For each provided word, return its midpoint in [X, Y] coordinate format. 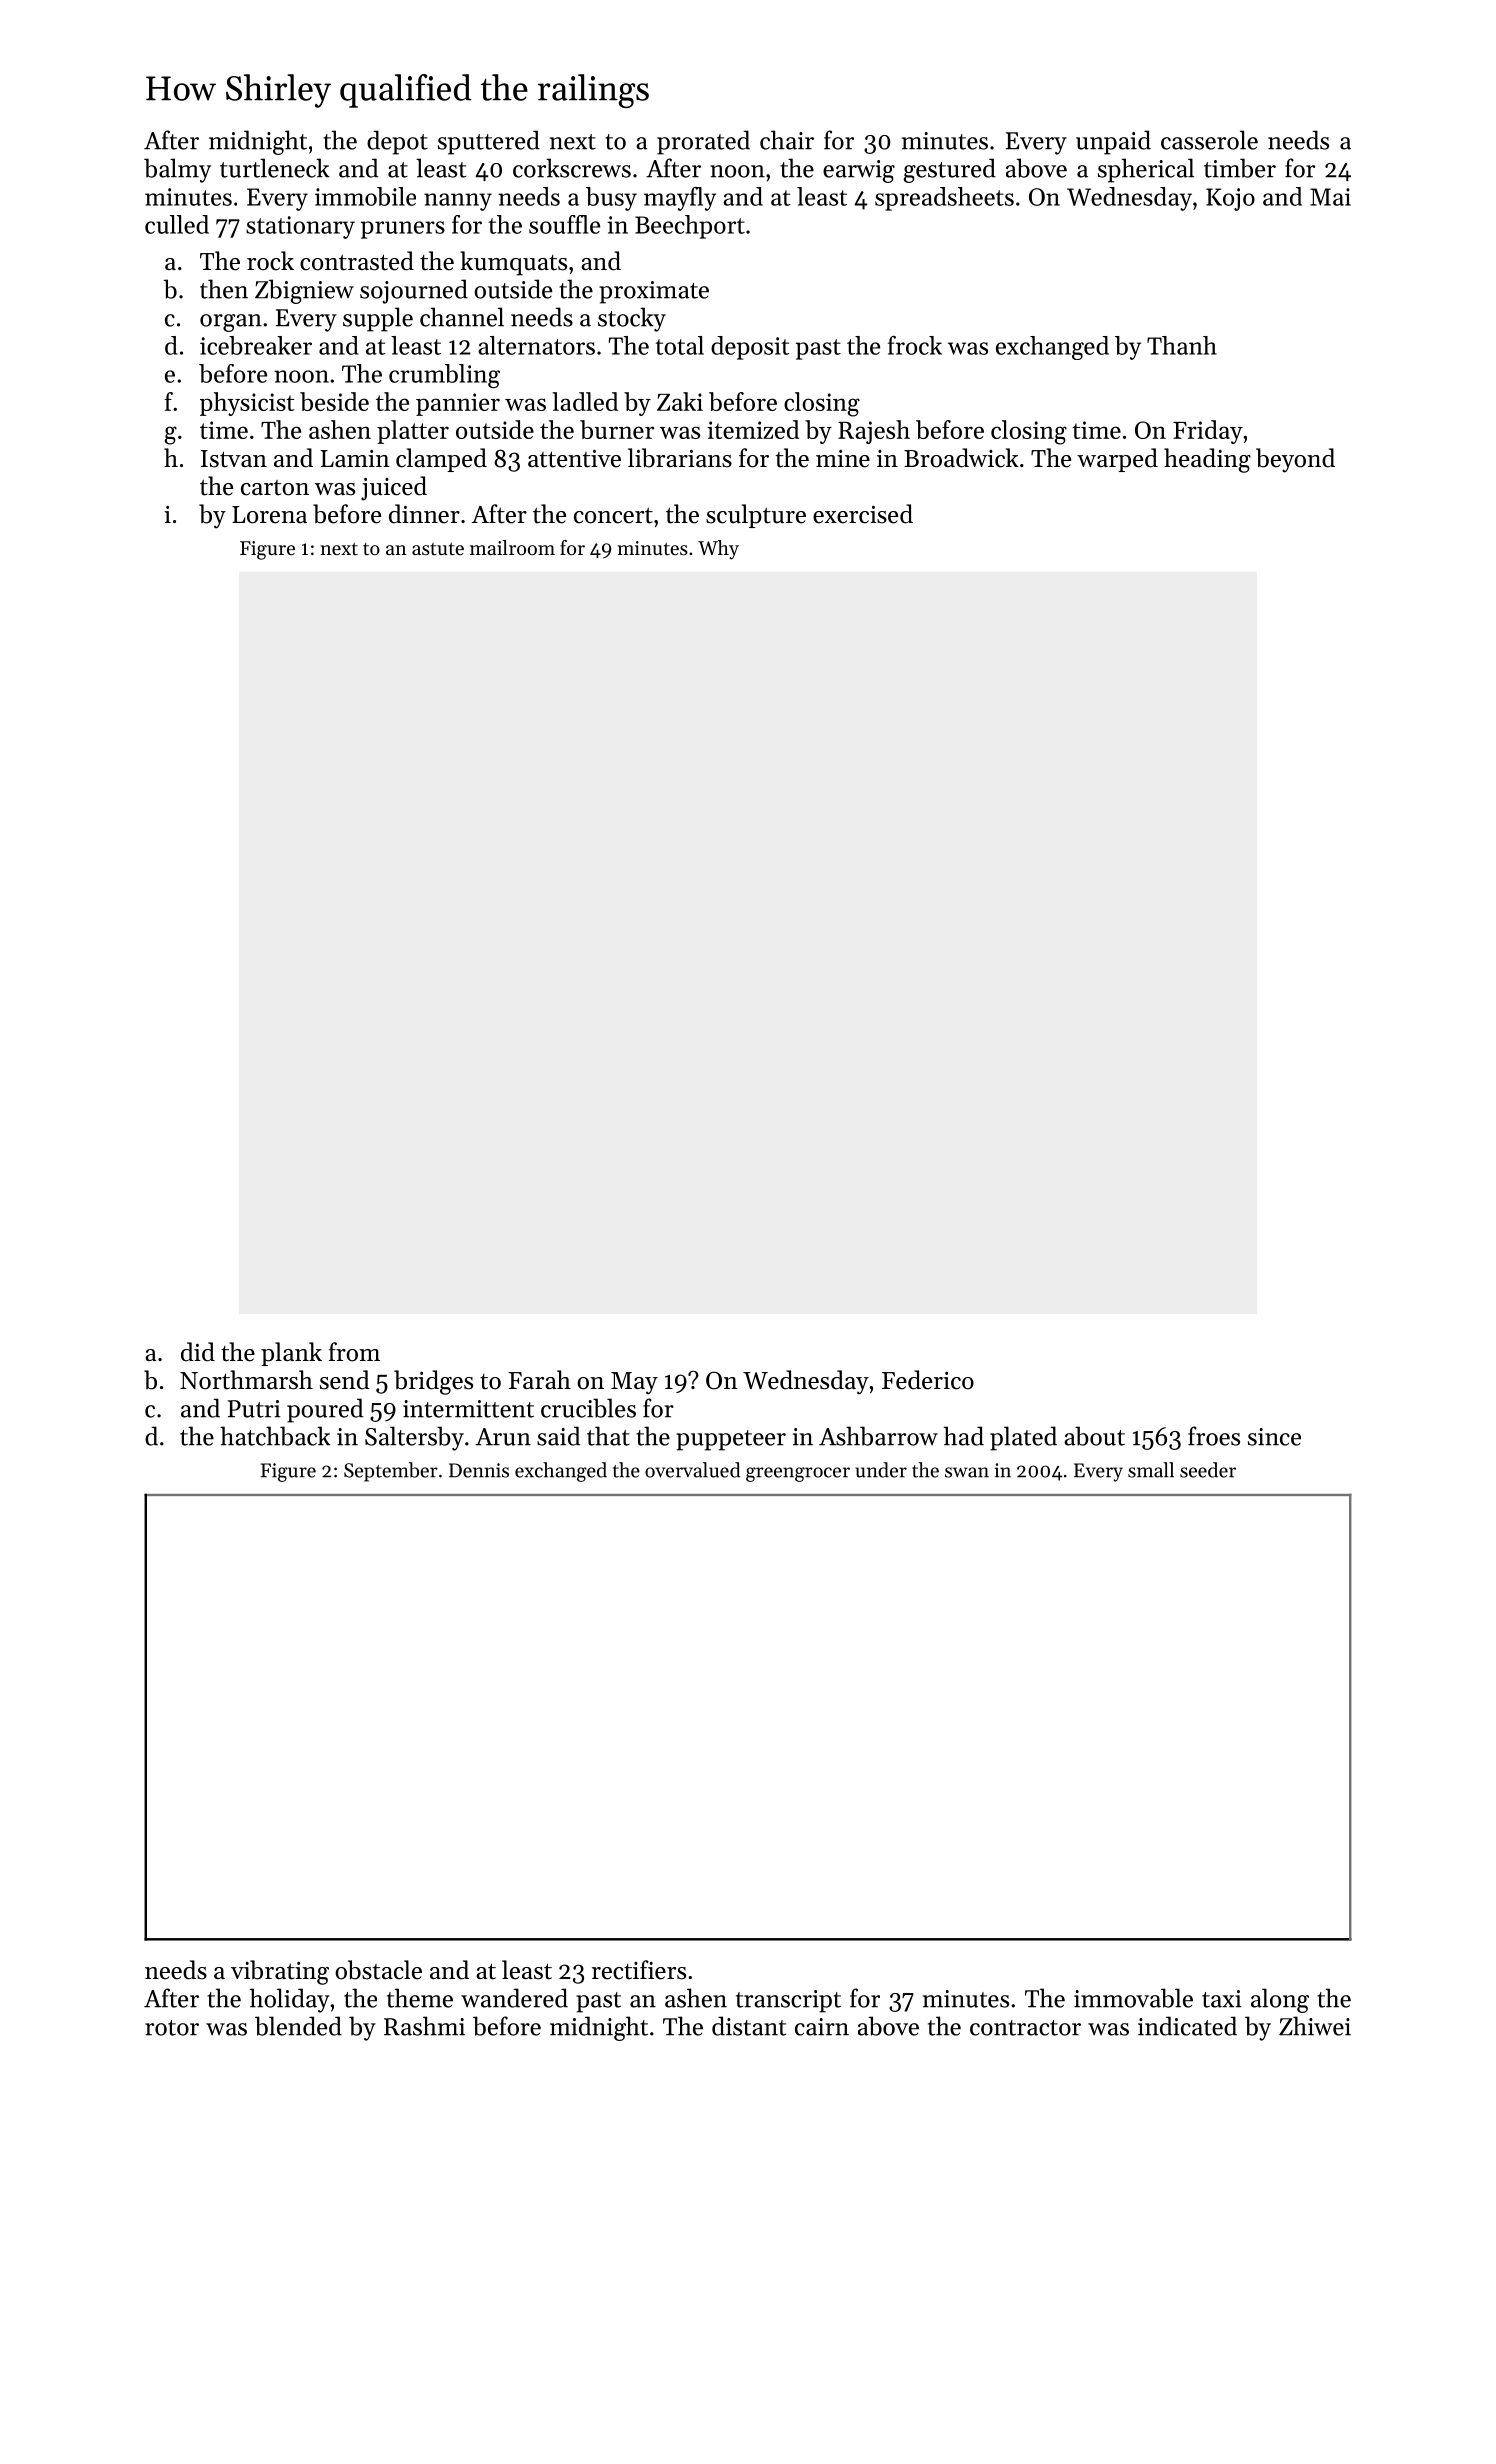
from [354, 1352]
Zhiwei [1315, 2026]
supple [378, 319]
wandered [514, 1998]
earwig [859, 171]
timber [1240, 168]
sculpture [756, 516]
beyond [1295, 460]
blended [298, 2026]
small [1151, 1470]
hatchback [275, 1436]
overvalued [692, 1470]
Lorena [269, 515]
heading [1207, 460]
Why [718, 550]
